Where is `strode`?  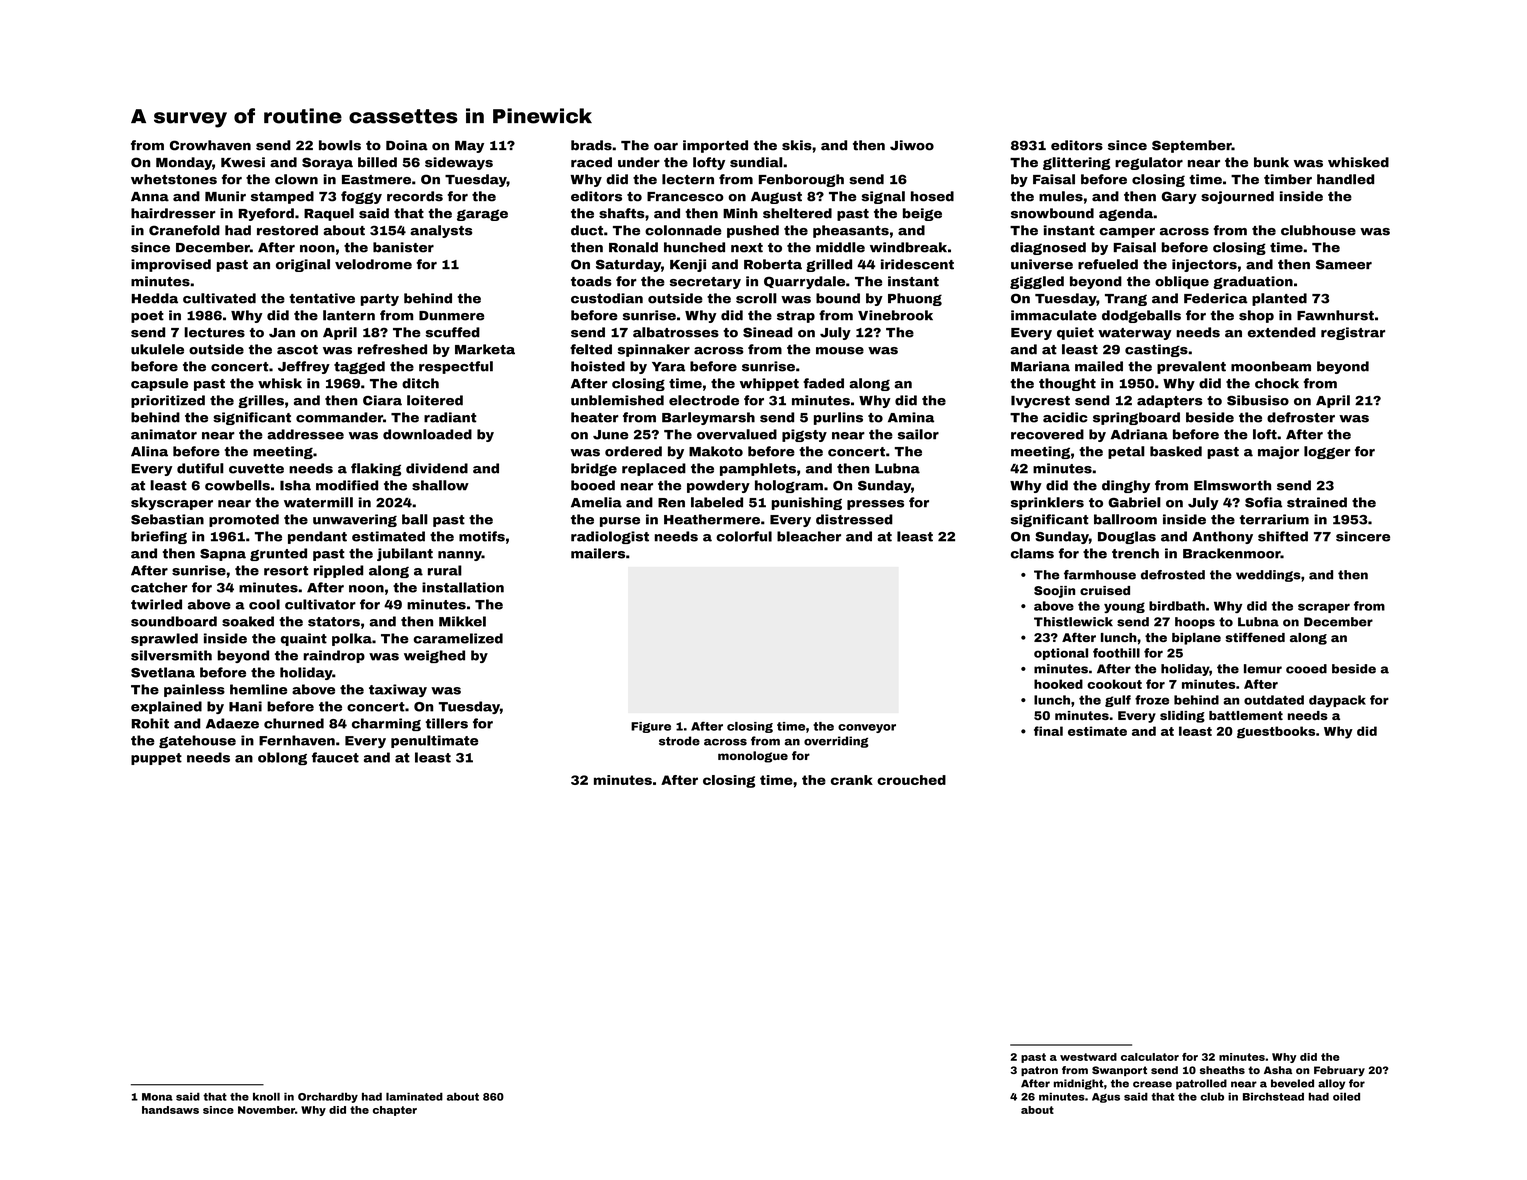 strode is located at coordinates (679, 741).
